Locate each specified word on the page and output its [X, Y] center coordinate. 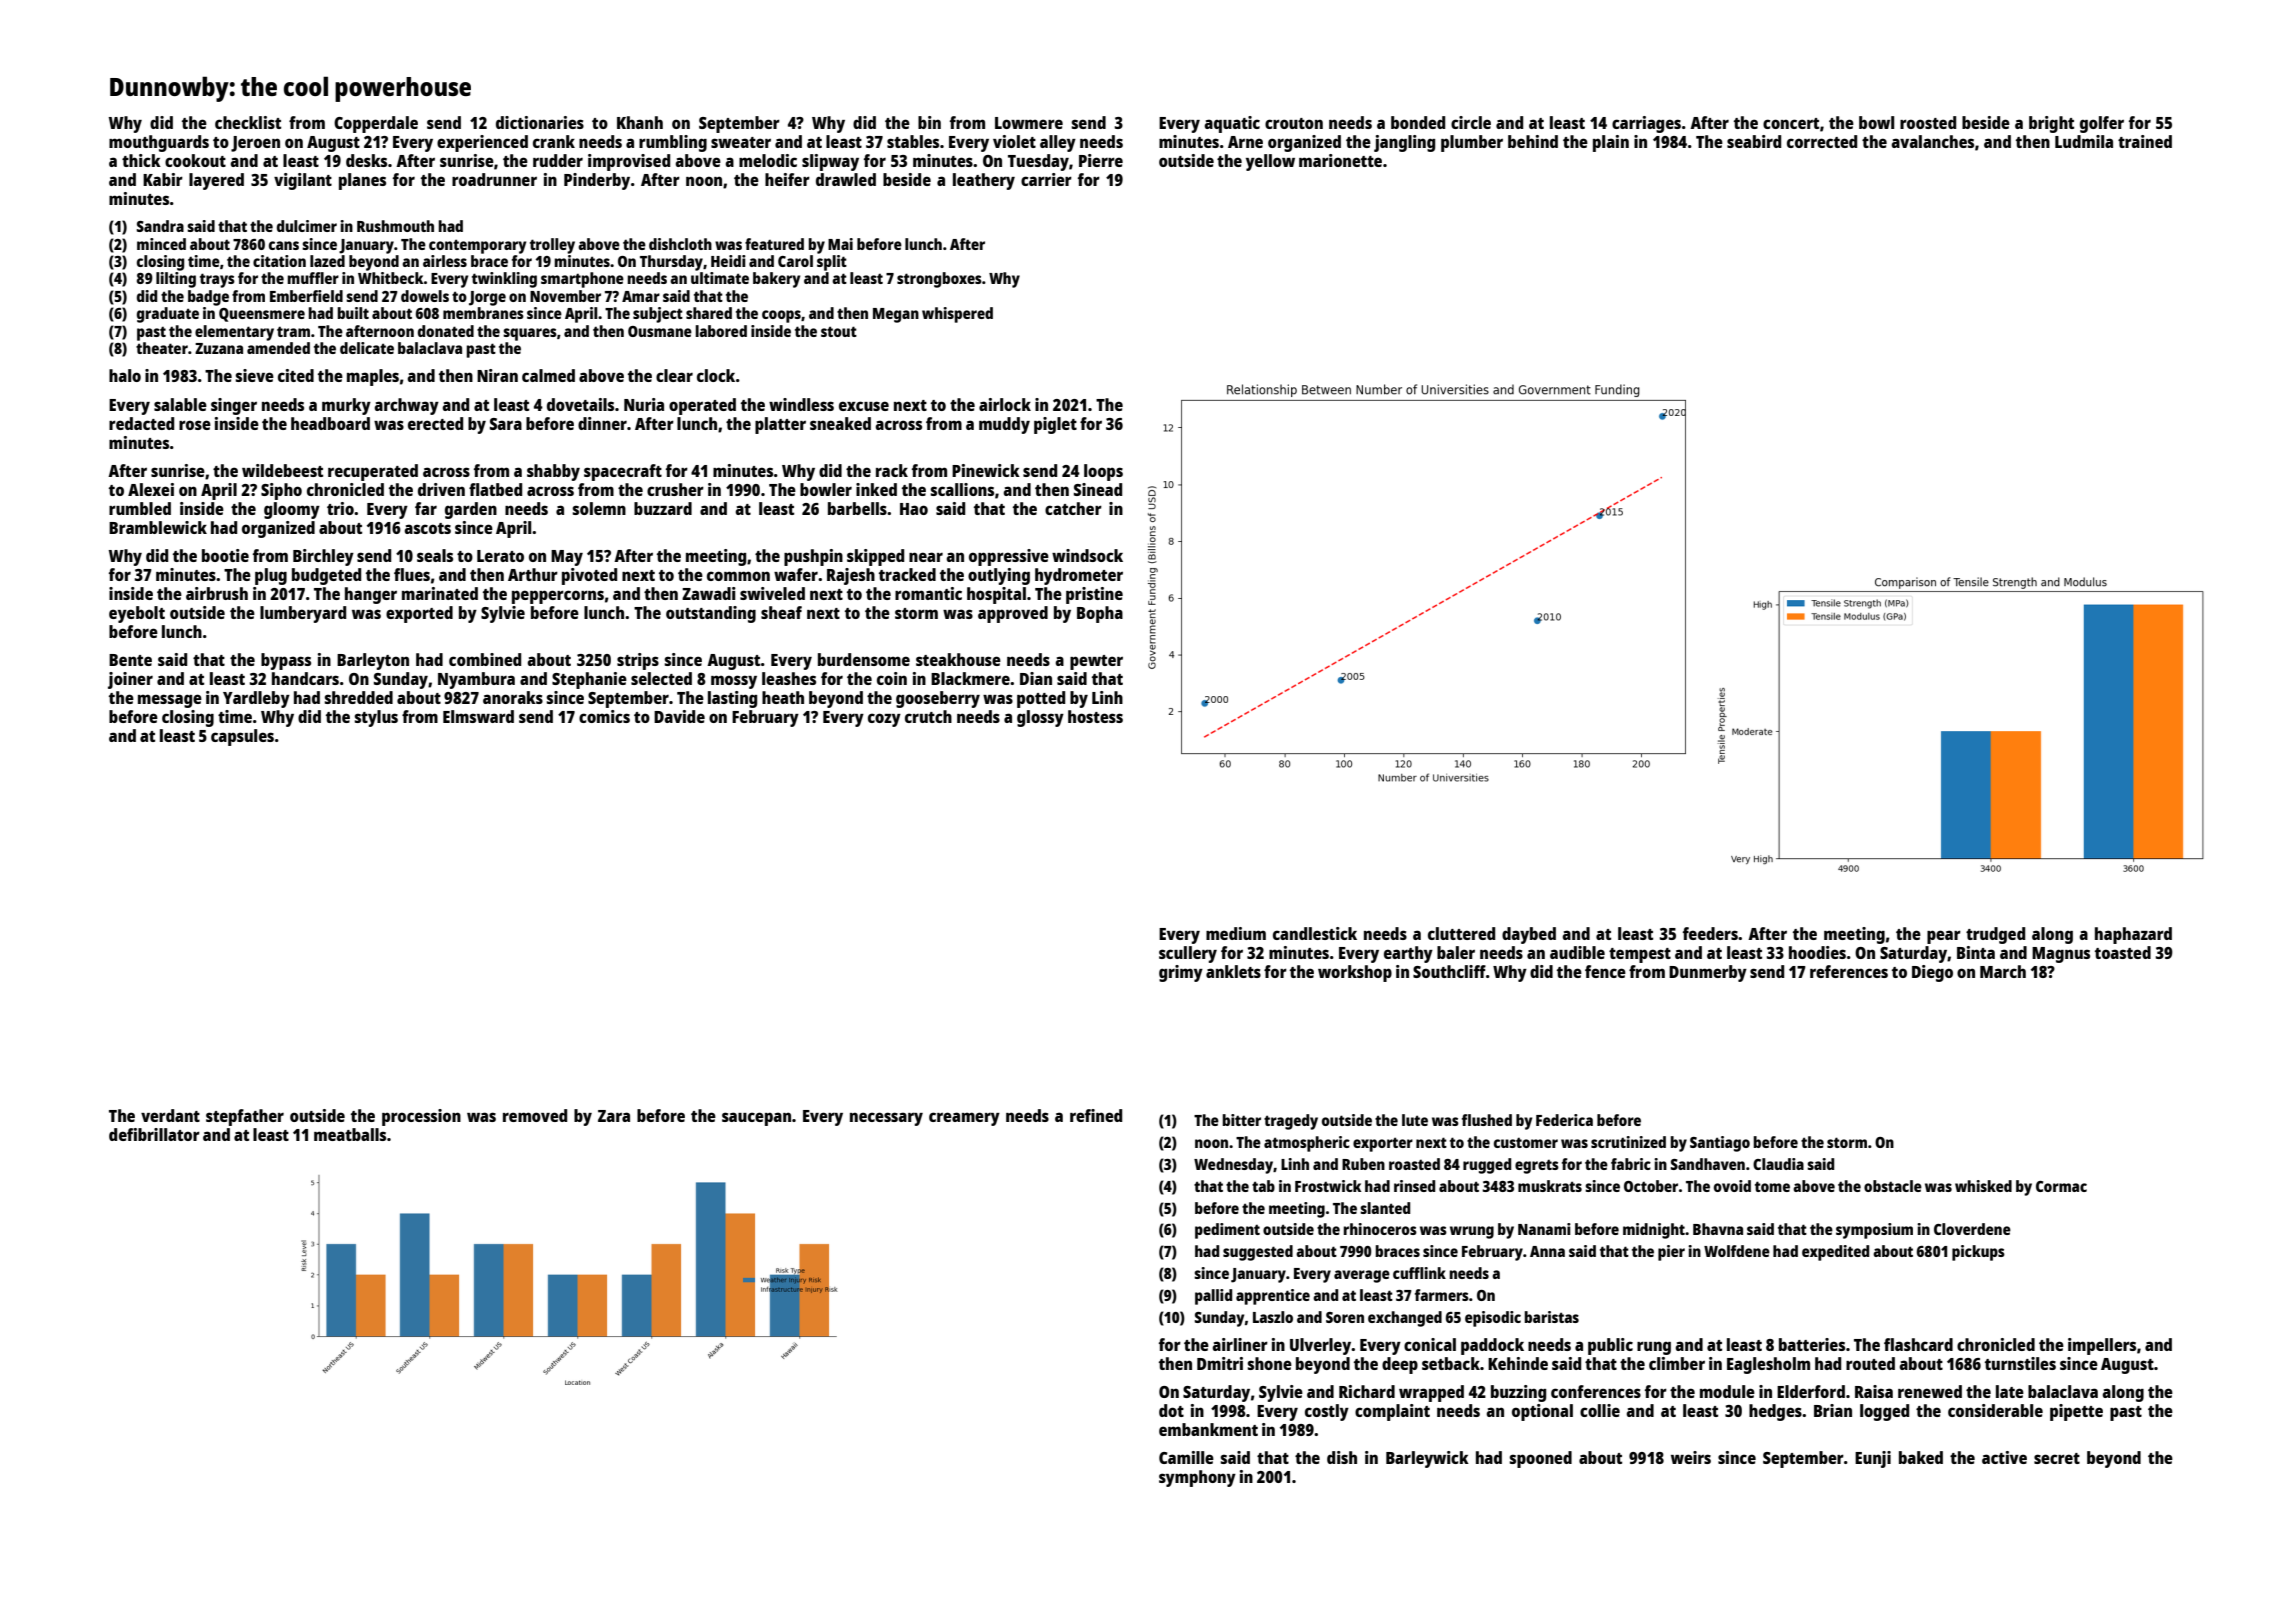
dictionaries [540, 122]
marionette [1340, 160]
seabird [1754, 141]
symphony [1197, 1478]
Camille [1186, 1457]
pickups [1978, 1253]
